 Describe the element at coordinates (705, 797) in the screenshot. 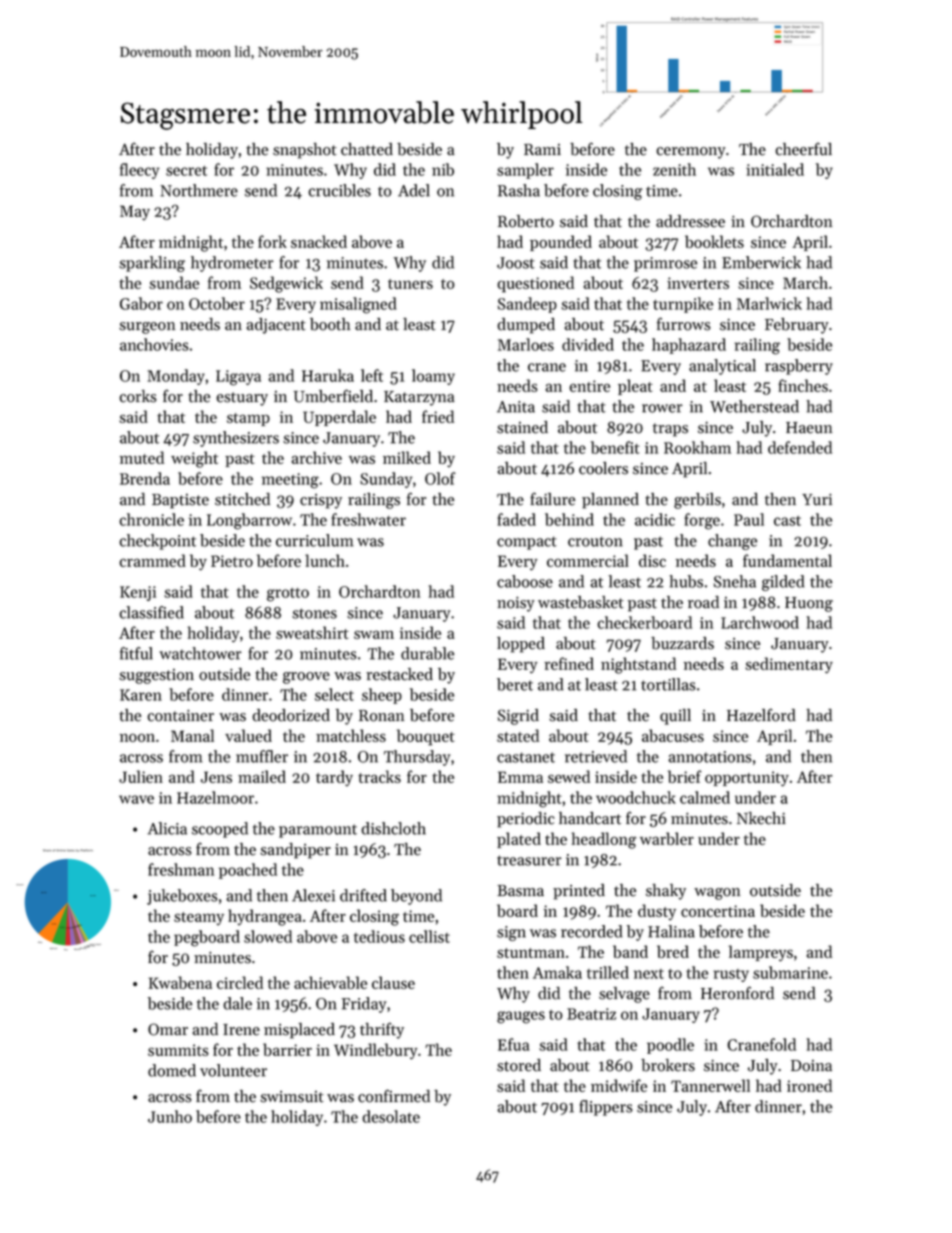

I see `calmed` at that location.
